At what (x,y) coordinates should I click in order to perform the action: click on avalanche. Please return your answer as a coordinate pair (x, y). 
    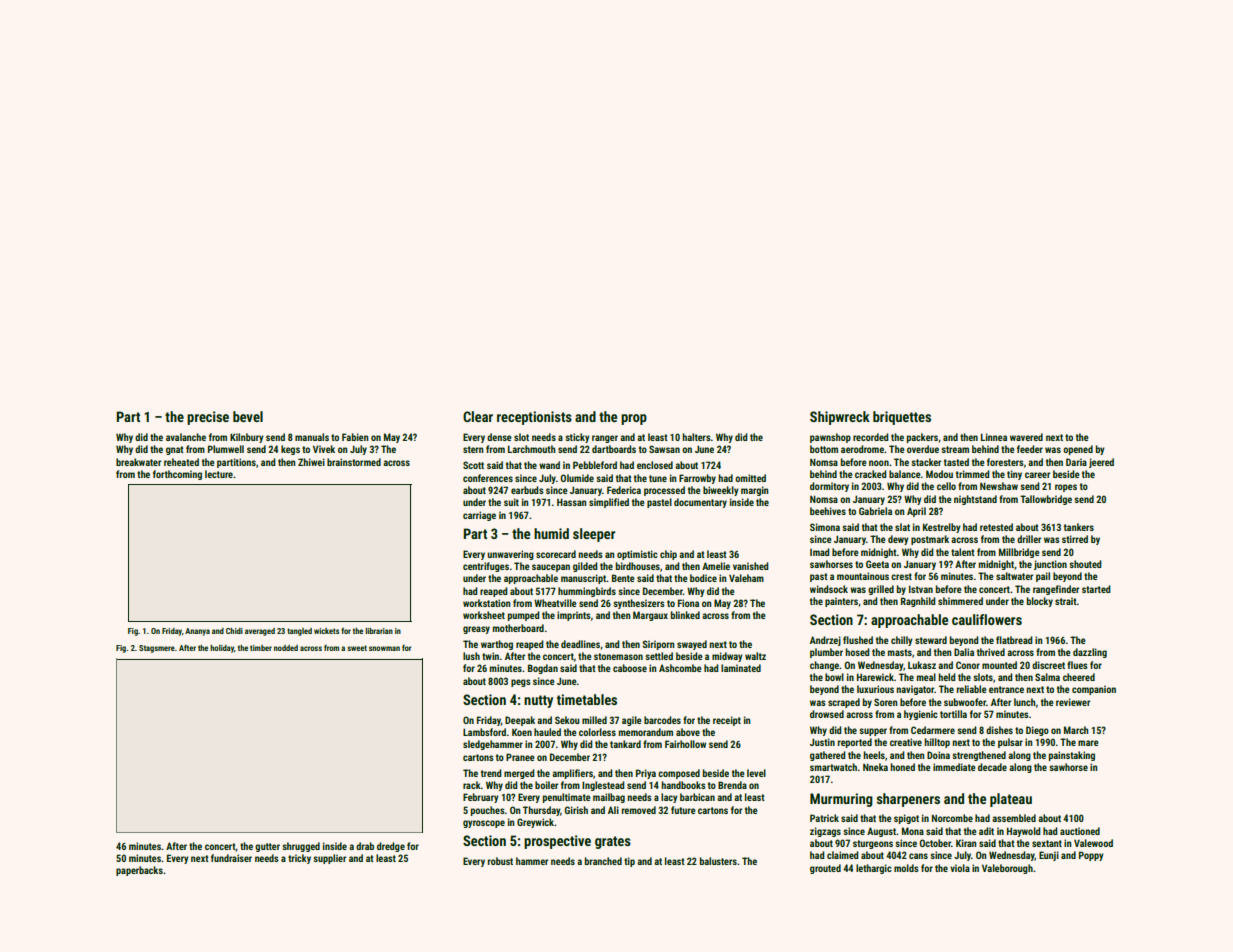
    Looking at the image, I should click on (186, 437).
